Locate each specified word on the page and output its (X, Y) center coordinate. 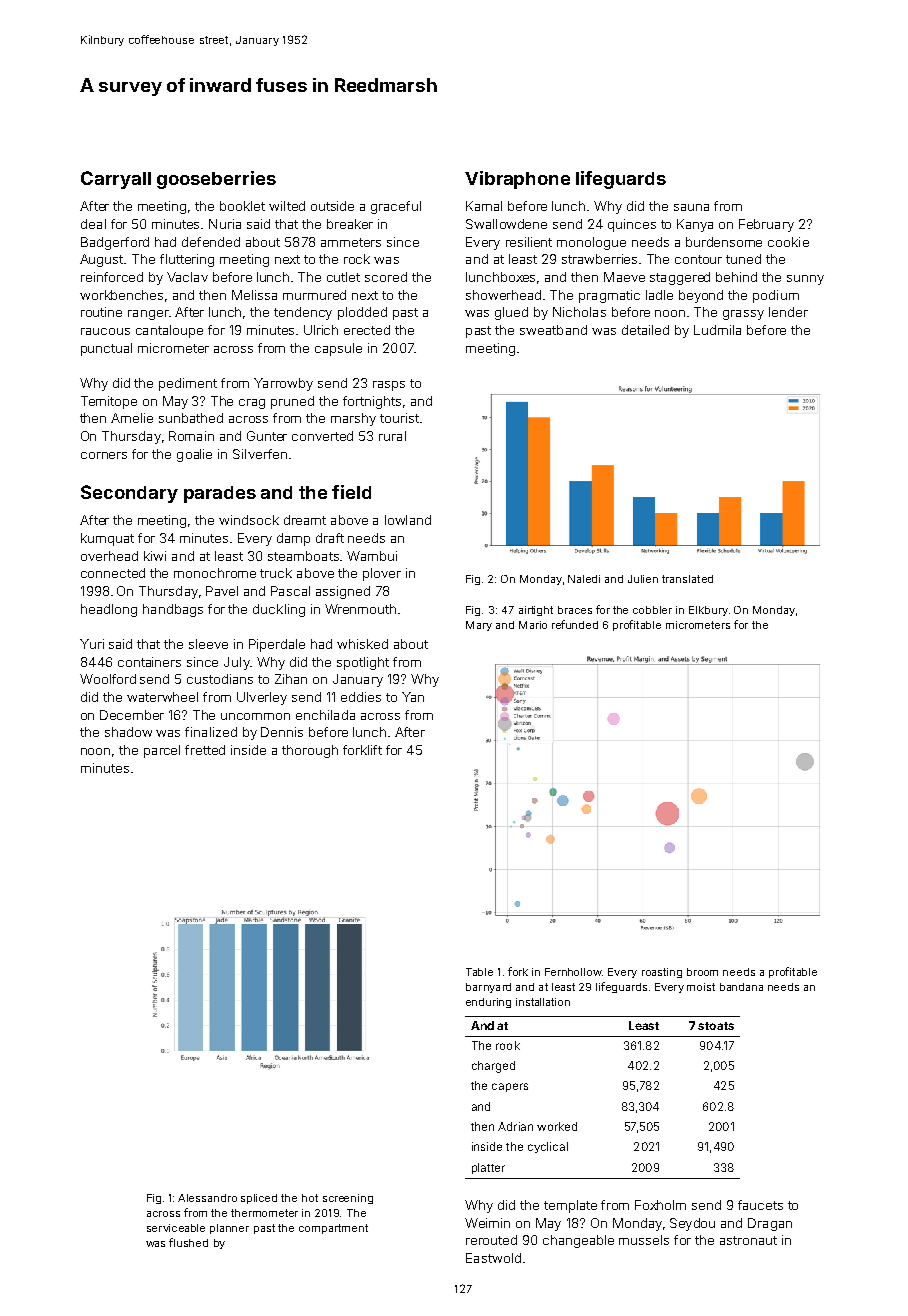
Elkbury (708, 611)
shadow (128, 732)
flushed (188, 1242)
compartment (333, 1229)
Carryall (116, 180)
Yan (413, 697)
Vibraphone (517, 180)
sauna (691, 207)
